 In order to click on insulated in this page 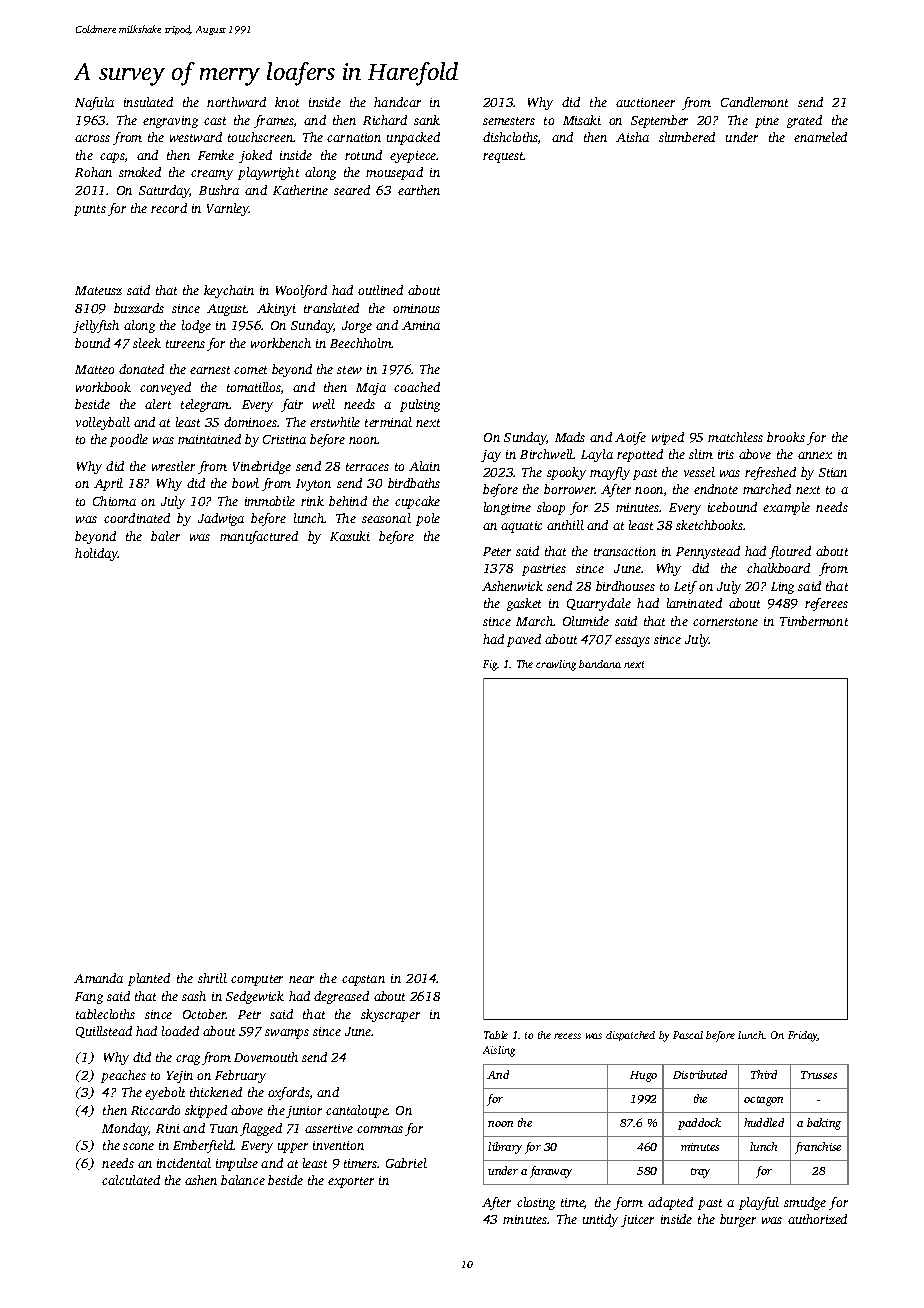, I will do `click(148, 102)`.
